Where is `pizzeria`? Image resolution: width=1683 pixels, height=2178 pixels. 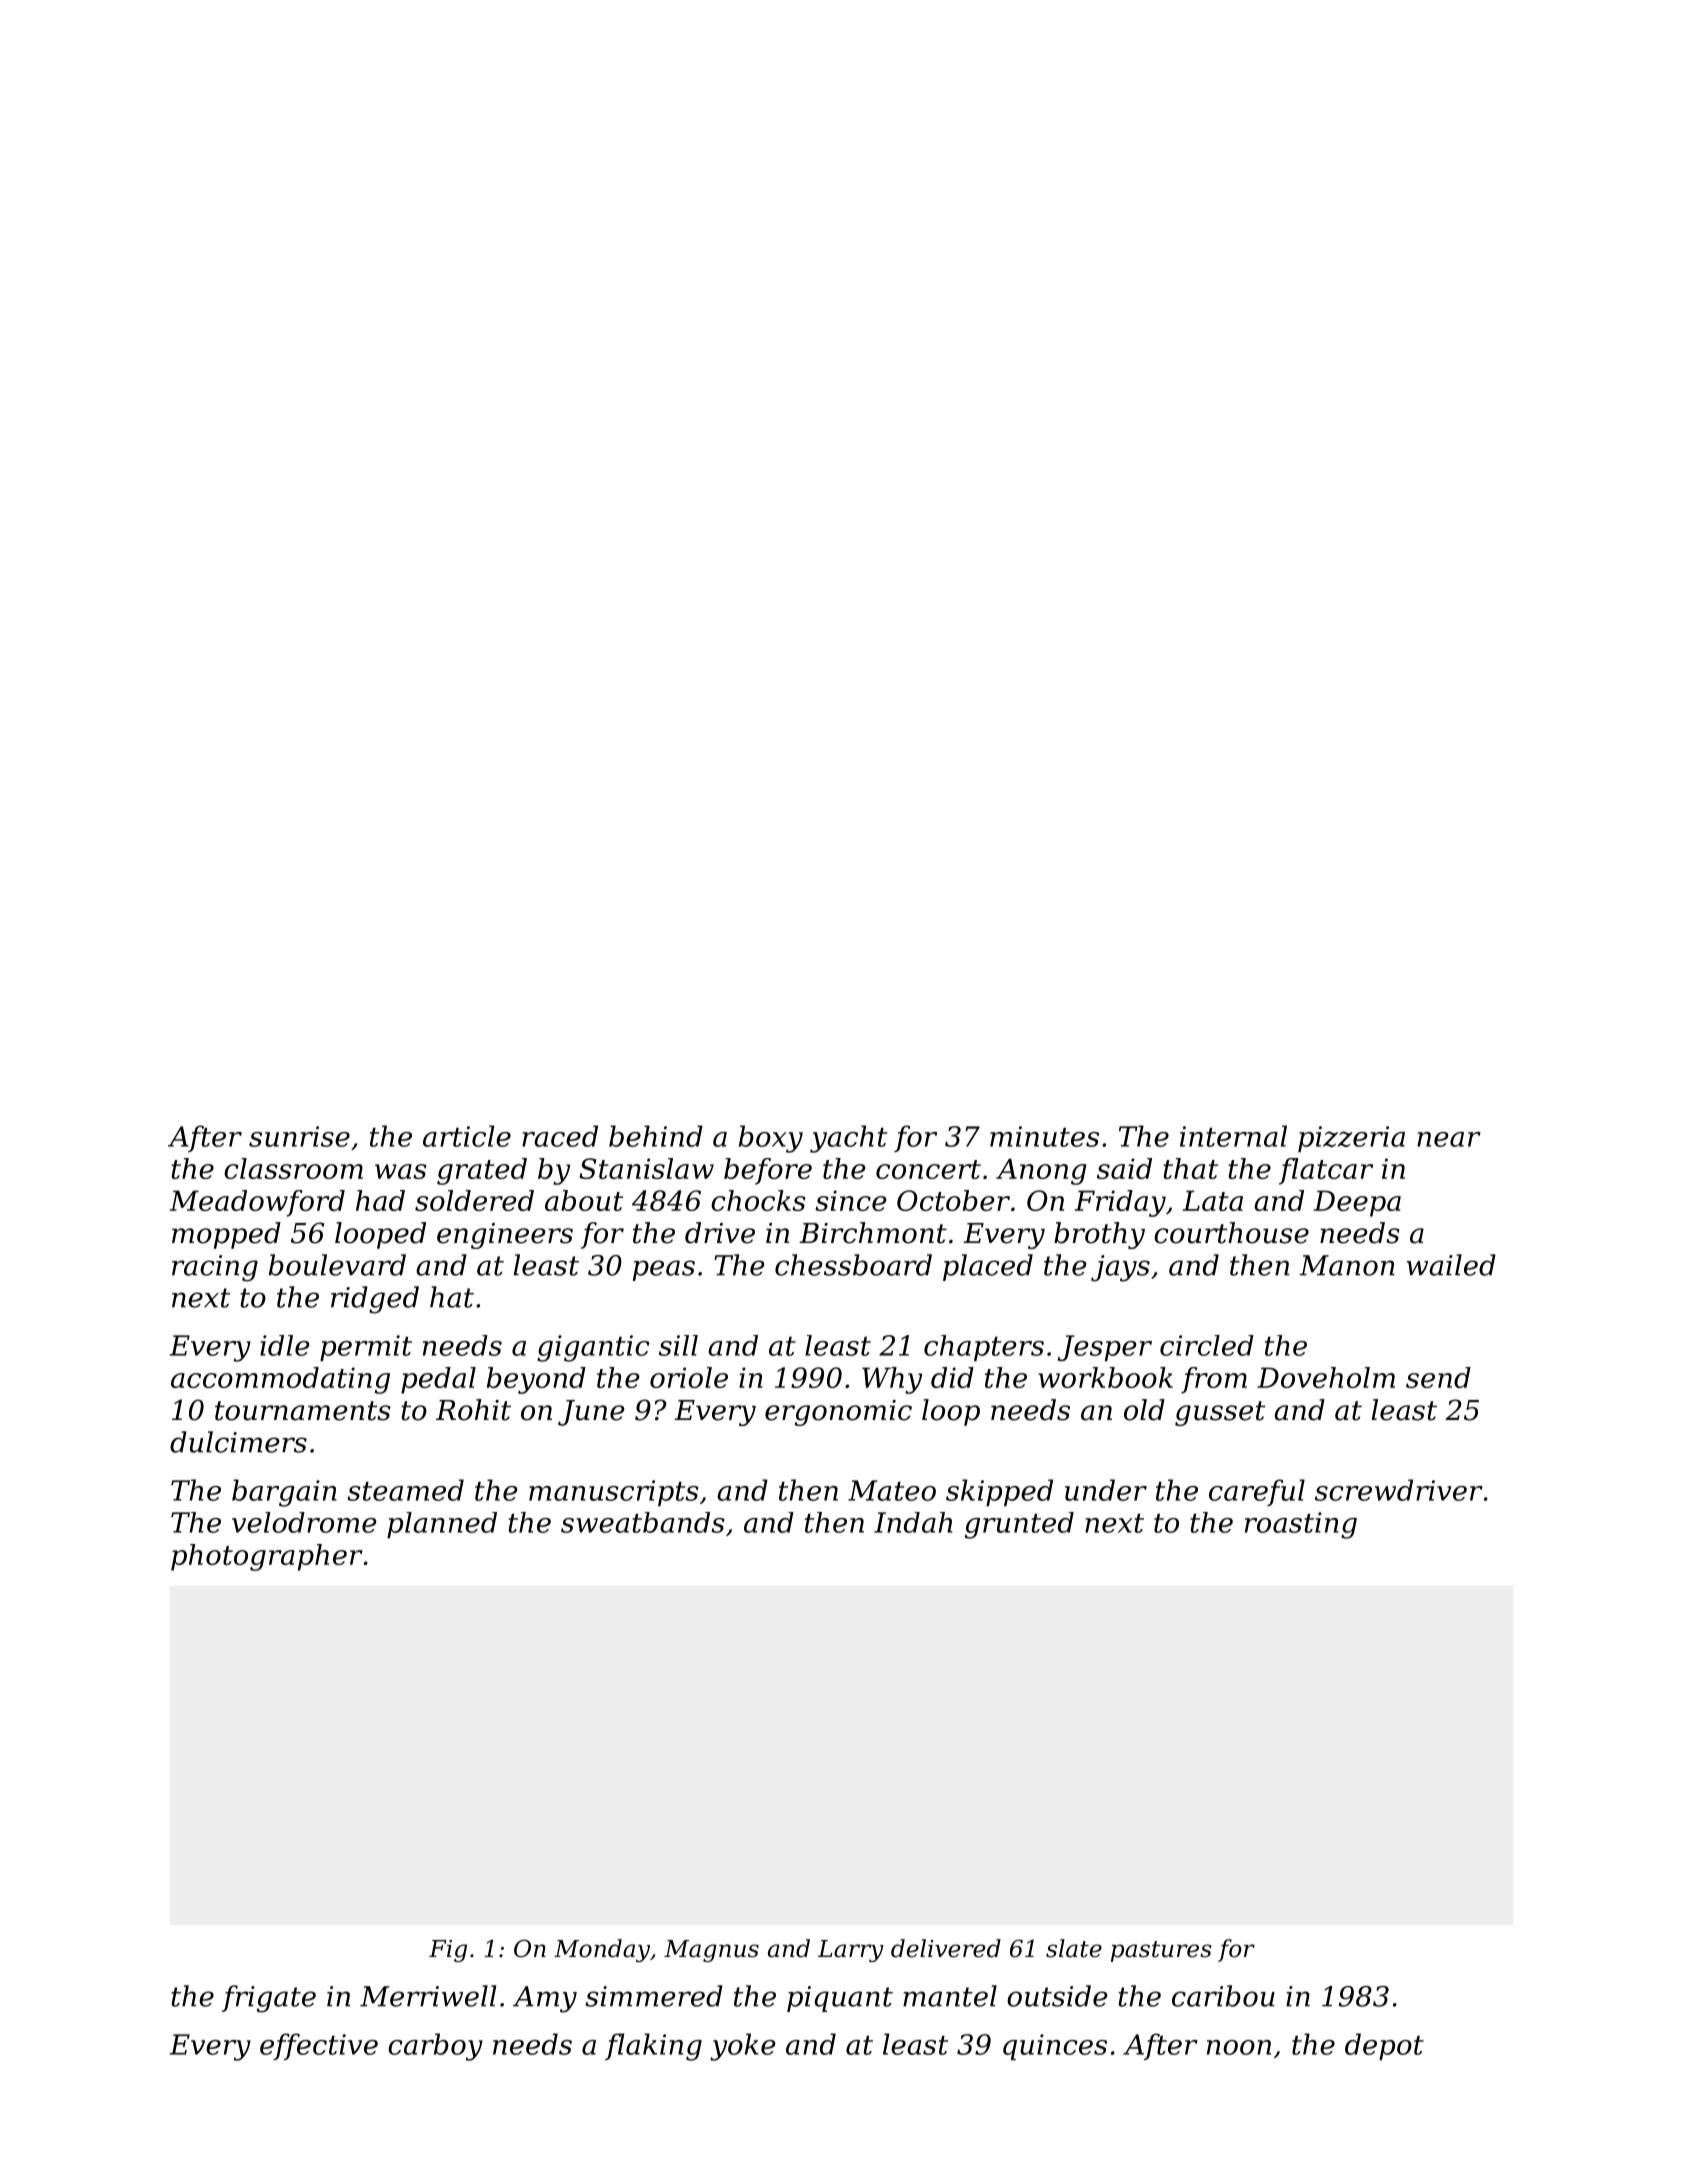
pizzeria is located at coordinates (1351, 1139).
